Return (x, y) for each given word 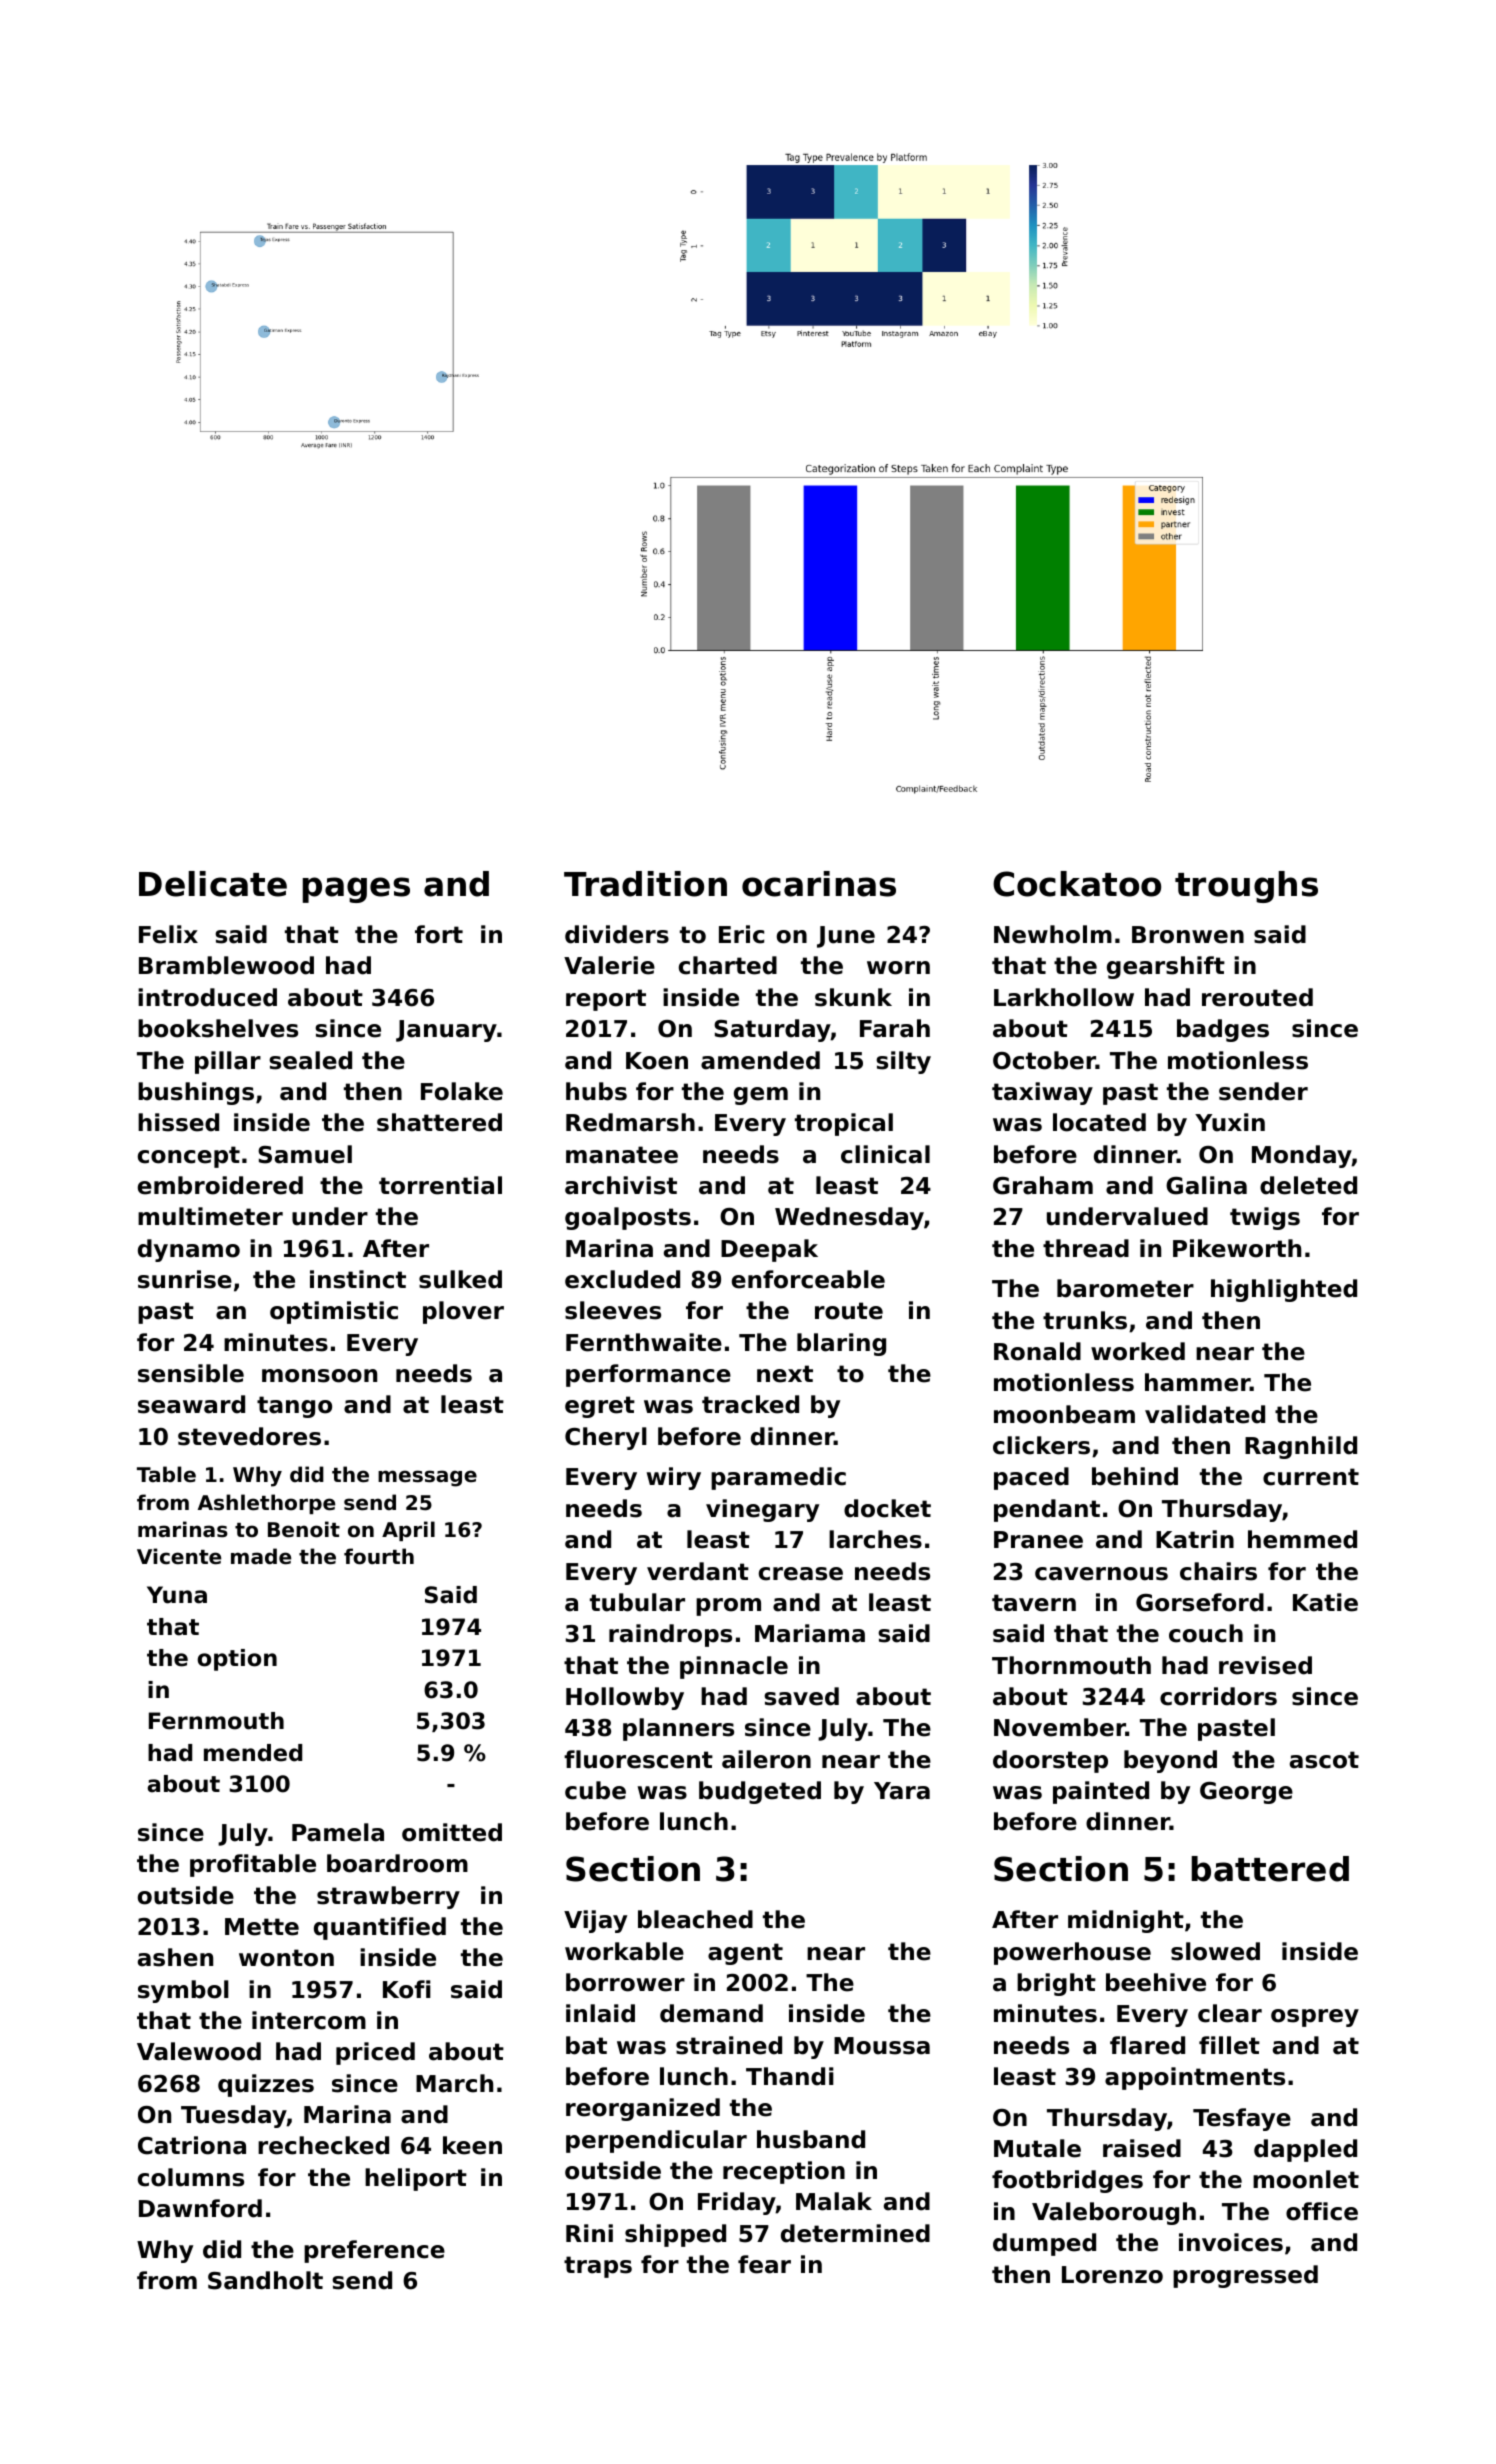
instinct (358, 1279)
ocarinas (819, 884)
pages (356, 890)
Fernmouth (216, 1721)
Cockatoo (1077, 884)
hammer (1197, 1382)
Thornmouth (1071, 1665)
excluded (622, 1279)
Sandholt (265, 2280)
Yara (902, 1791)
